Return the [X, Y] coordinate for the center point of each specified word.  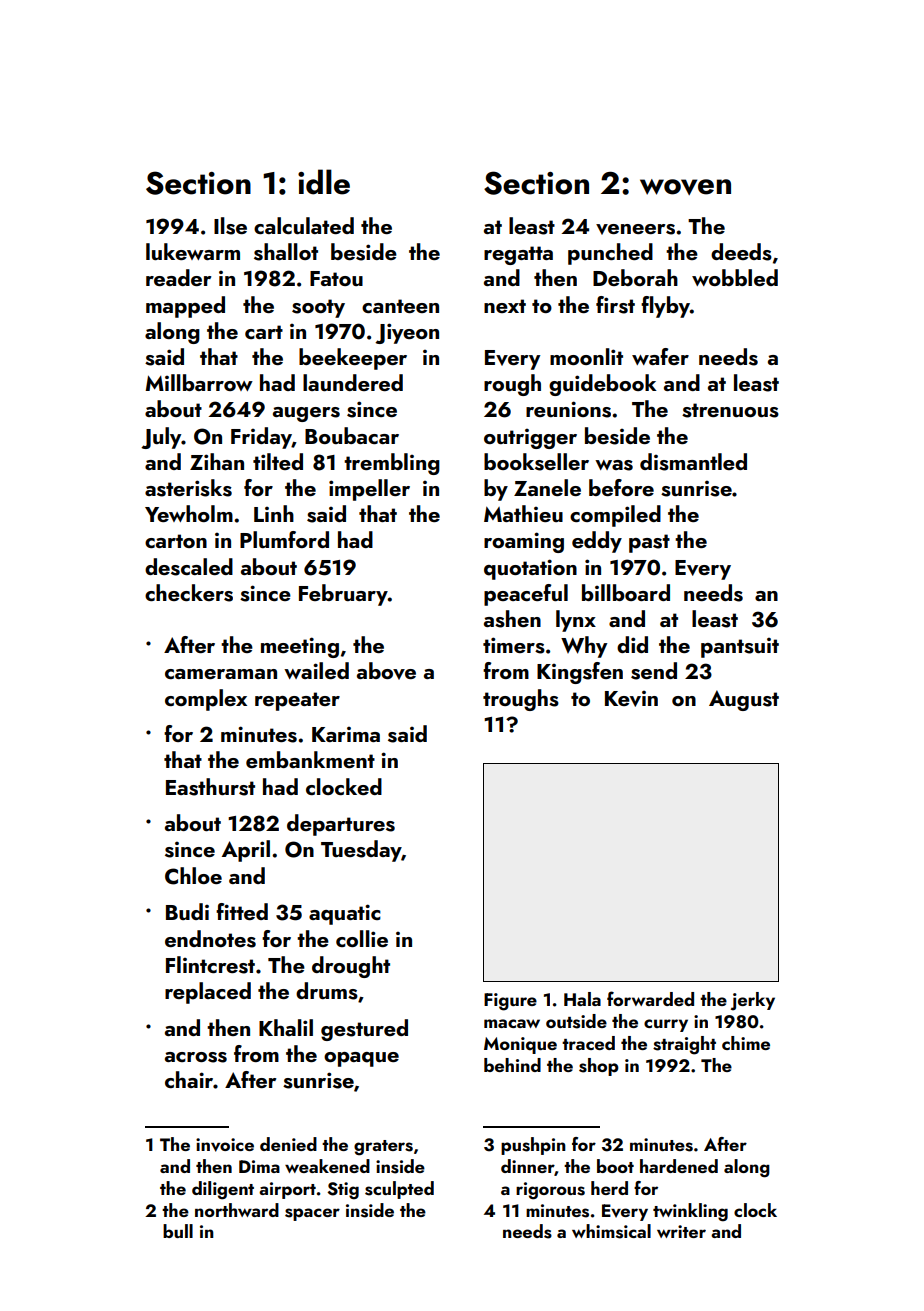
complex [206, 700]
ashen [512, 619]
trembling [392, 464]
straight [684, 1045]
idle [324, 182]
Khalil [286, 1027]
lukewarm [193, 251]
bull [178, 1231]
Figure [510, 1002]
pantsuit [740, 648]
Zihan [217, 461]
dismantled [693, 462]
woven [685, 187]
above [386, 671]
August [744, 700]
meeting [300, 647]
